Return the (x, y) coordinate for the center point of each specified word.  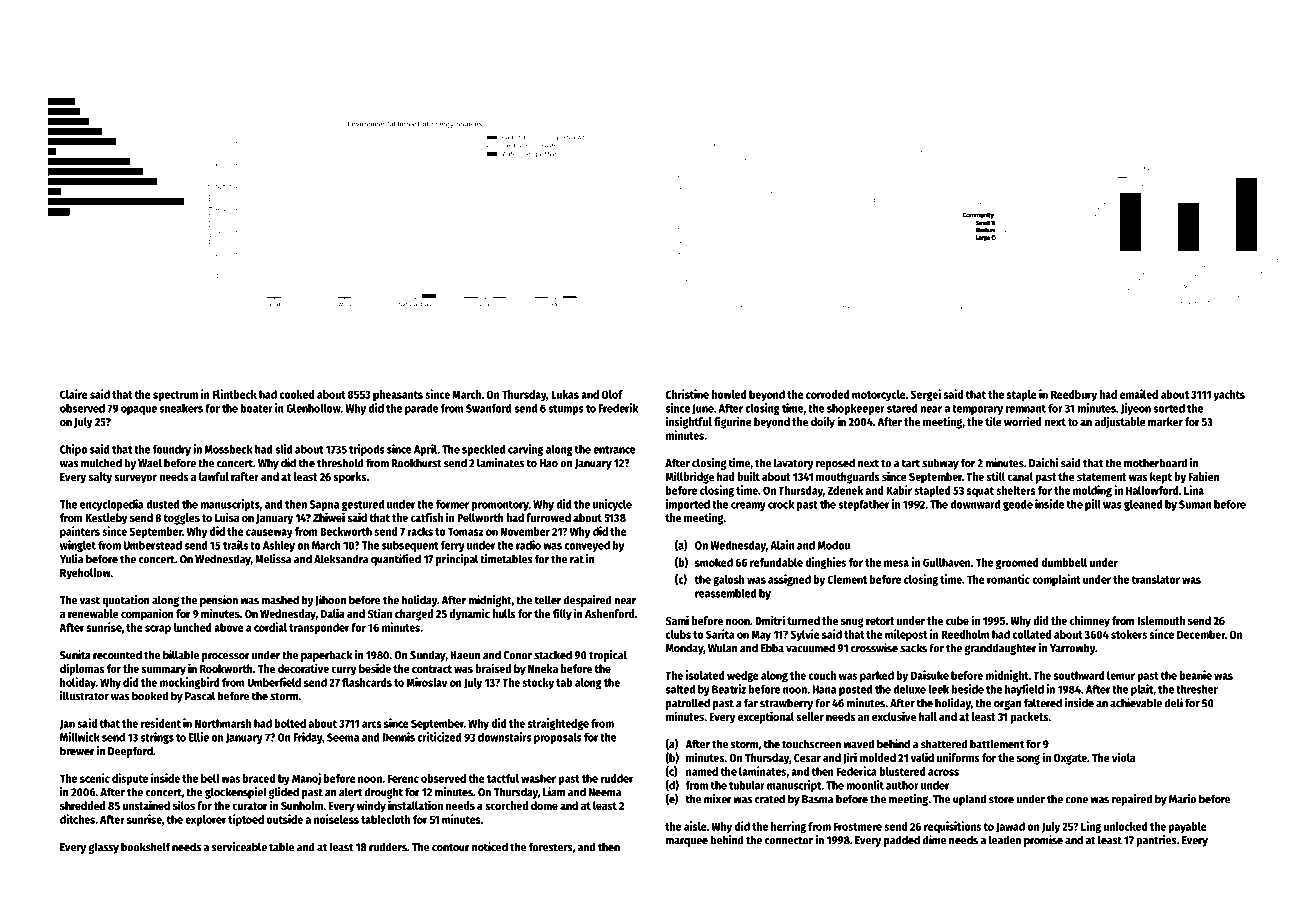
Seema (343, 737)
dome (544, 805)
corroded (828, 394)
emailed (1139, 394)
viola (1123, 757)
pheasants (398, 395)
